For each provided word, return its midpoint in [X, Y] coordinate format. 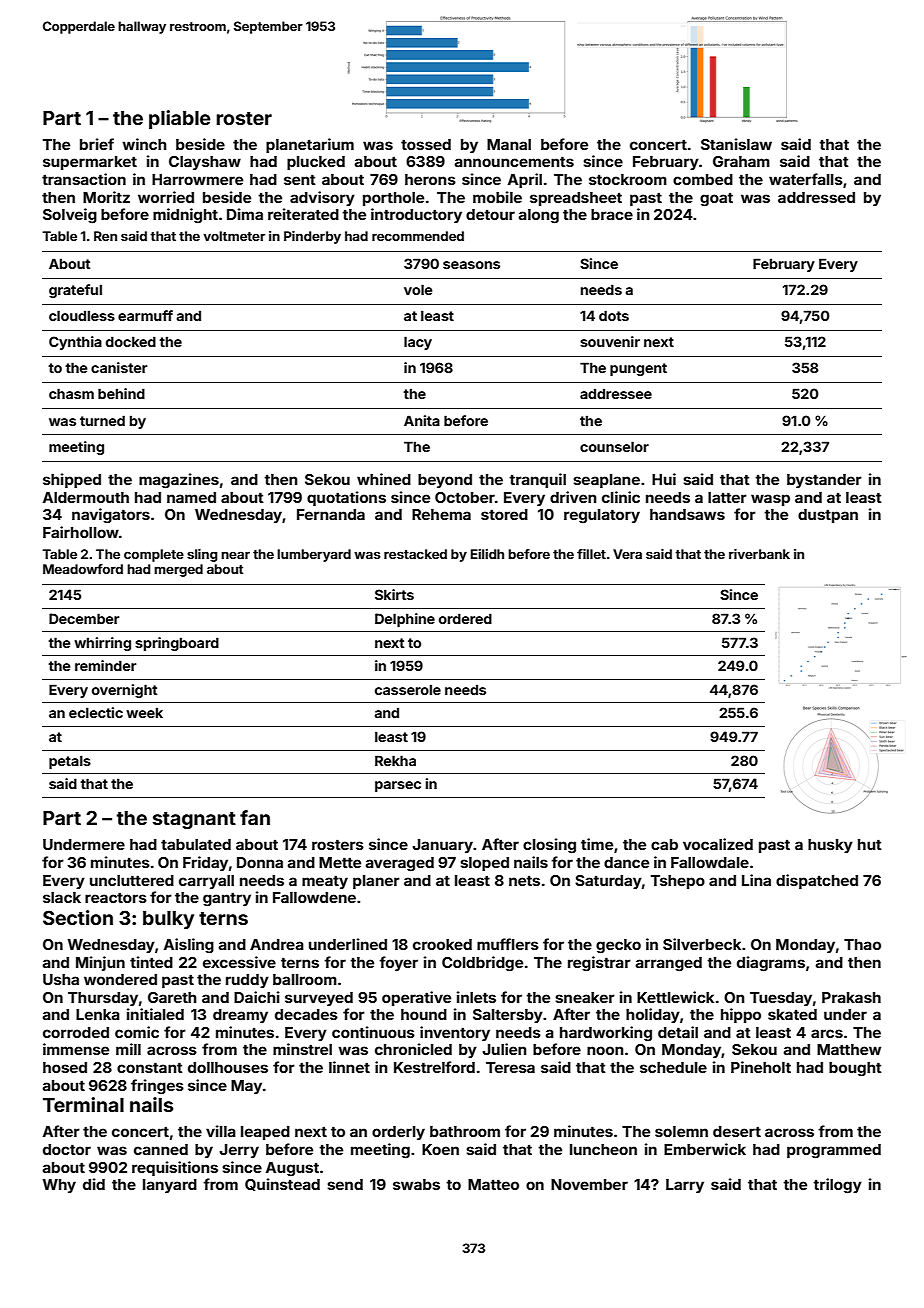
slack [62, 897]
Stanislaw [736, 144]
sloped [484, 864]
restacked [415, 554]
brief [97, 144]
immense [76, 1049]
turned [102, 420]
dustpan [828, 516]
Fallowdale [710, 862]
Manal [509, 144]
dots [614, 315]
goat [716, 199]
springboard [177, 644]
